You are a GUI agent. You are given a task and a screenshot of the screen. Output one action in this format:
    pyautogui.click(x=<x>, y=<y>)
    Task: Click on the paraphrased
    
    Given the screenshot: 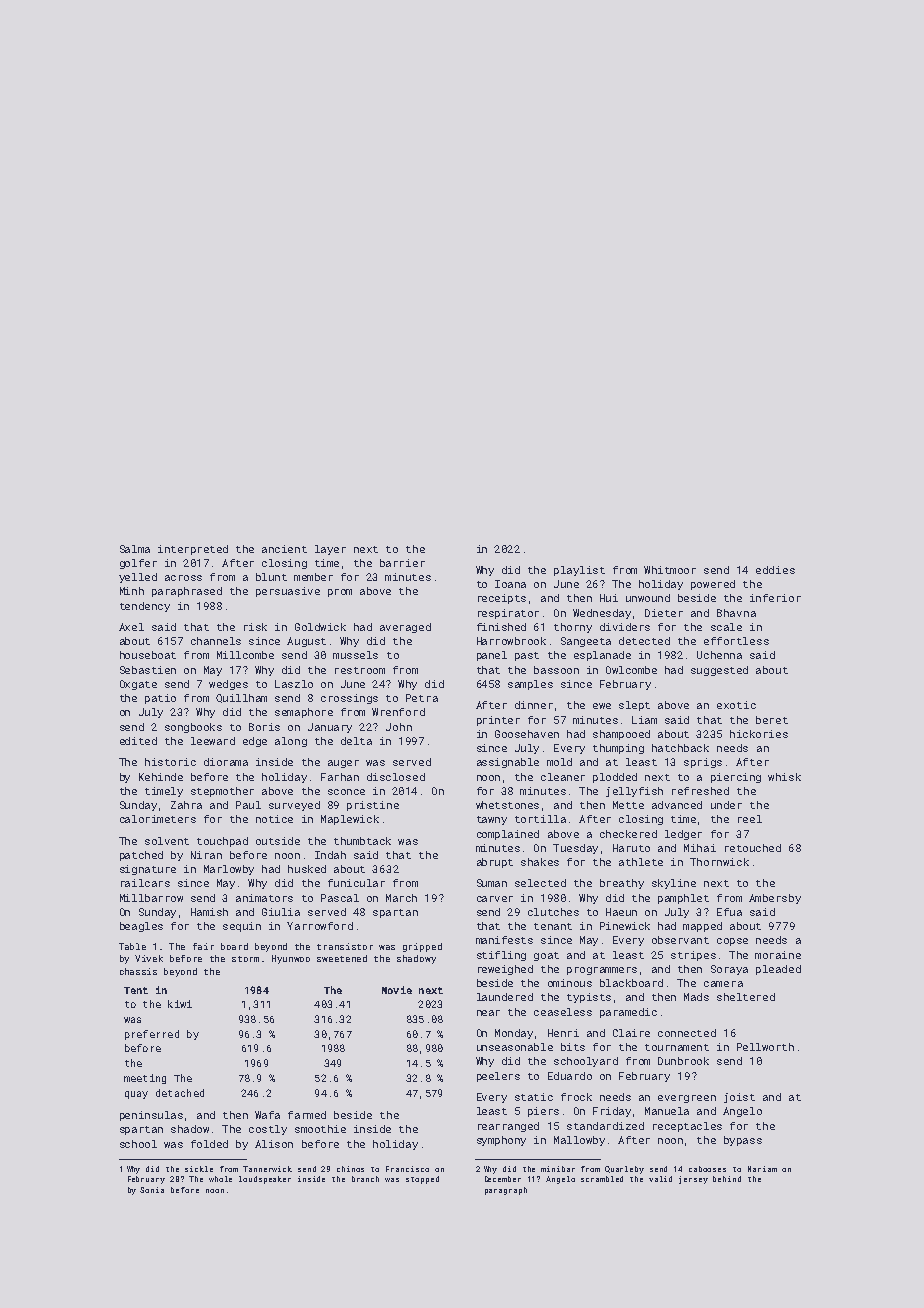 What is the action you would take?
    pyautogui.click(x=187, y=592)
